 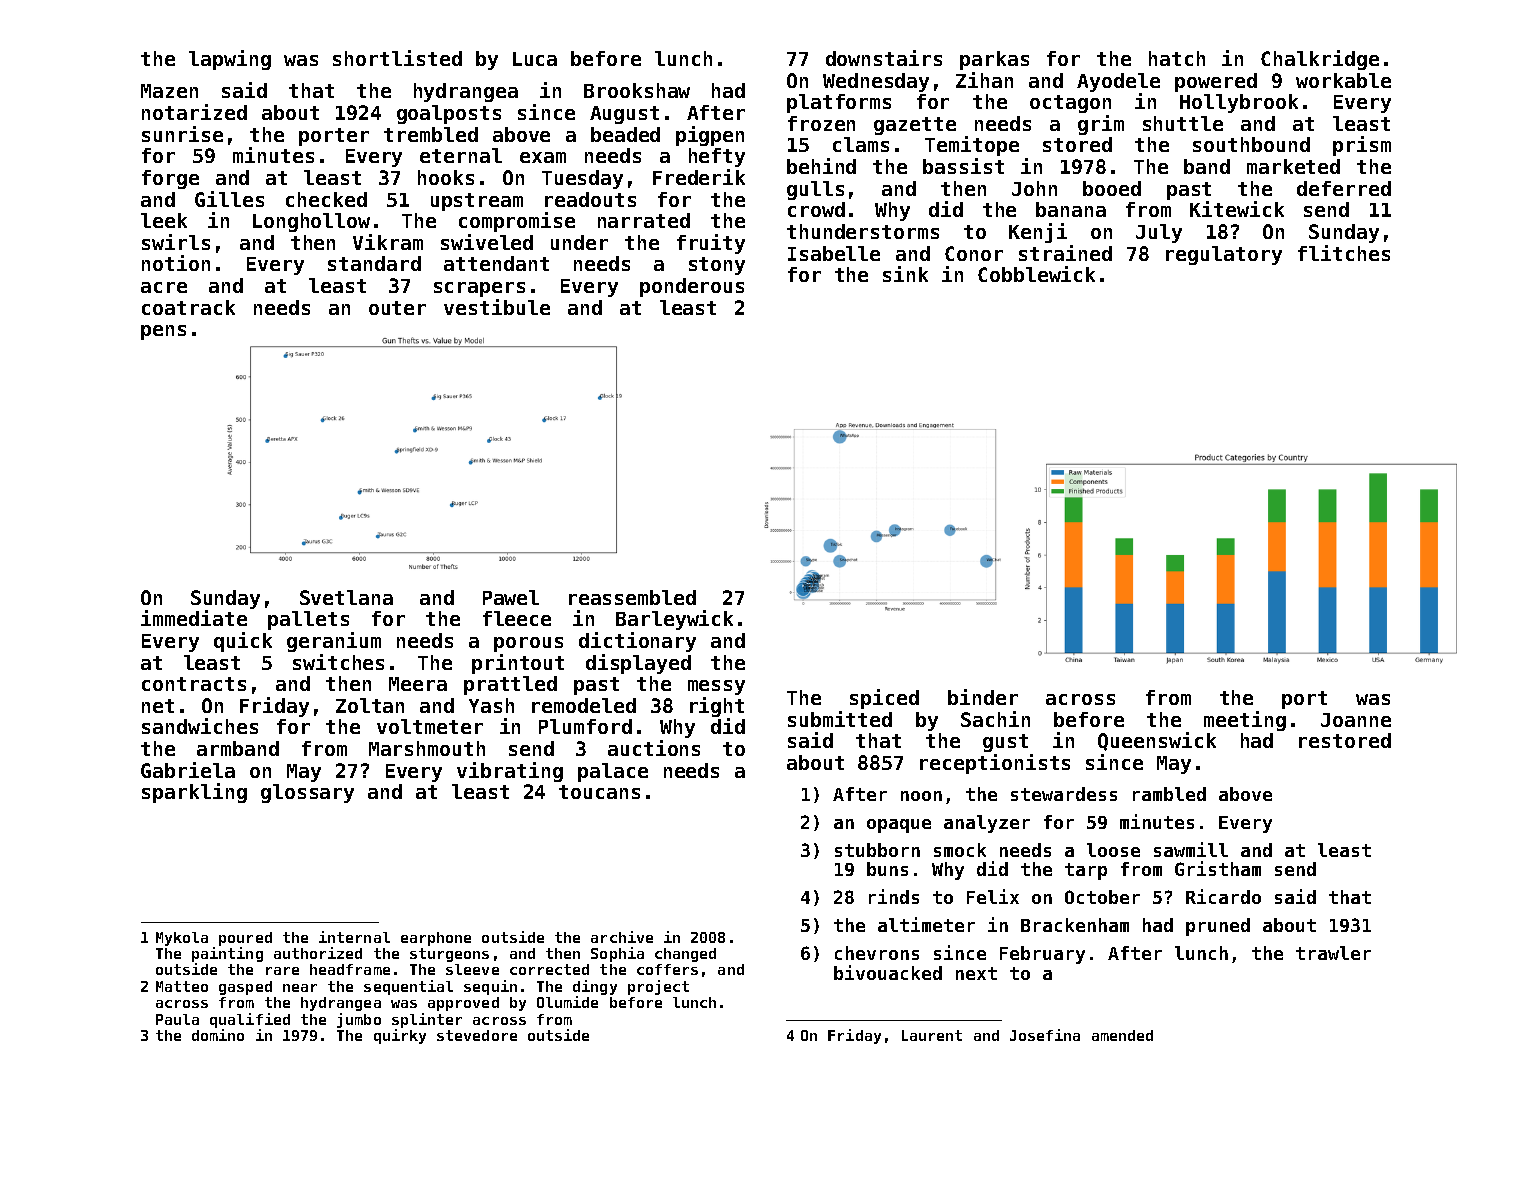 I want to click on Chalkridge, so click(x=1320, y=60).
